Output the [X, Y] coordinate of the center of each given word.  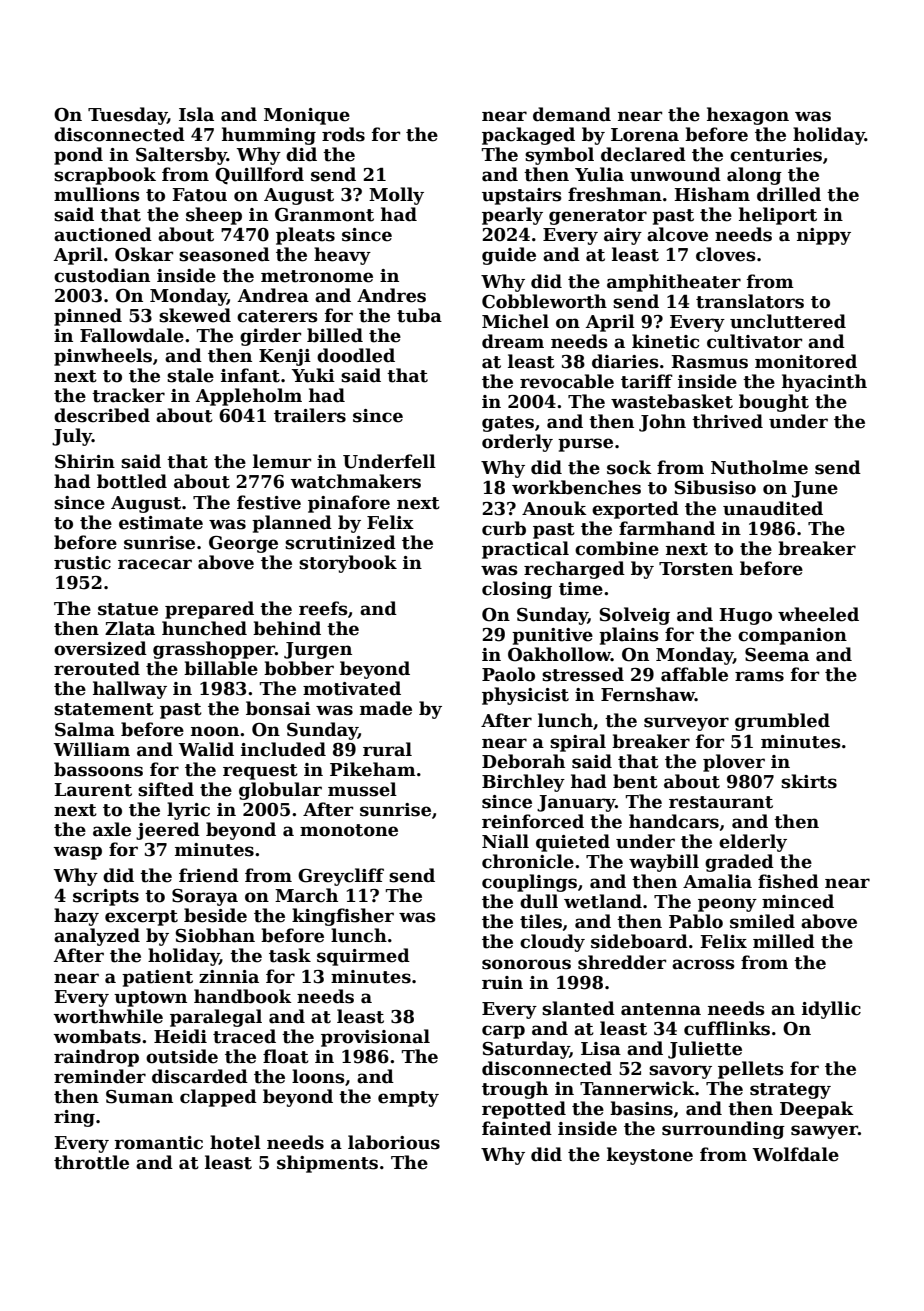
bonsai [278, 708]
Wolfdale [796, 1154]
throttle [91, 1162]
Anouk [554, 508]
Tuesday [127, 116]
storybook [348, 564]
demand [572, 114]
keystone [650, 1156]
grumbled [782, 722]
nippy [824, 236]
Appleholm [249, 397]
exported [635, 510]
